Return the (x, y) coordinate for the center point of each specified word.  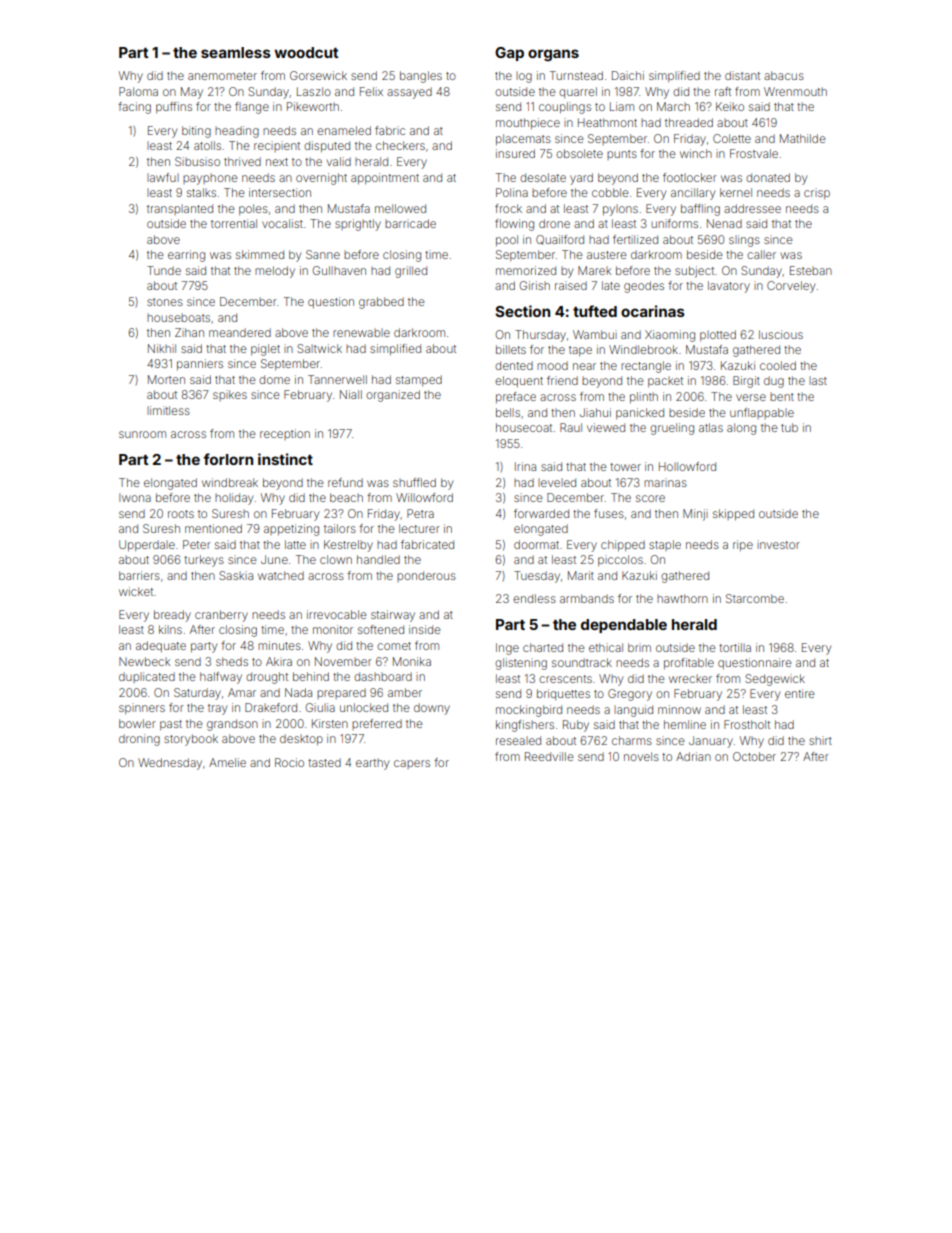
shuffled (414, 482)
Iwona (135, 497)
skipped (733, 514)
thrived (242, 161)
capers (412, 764)
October (754, 756)
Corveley (791, 287)
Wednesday (170, 764)
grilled (411, 272)
